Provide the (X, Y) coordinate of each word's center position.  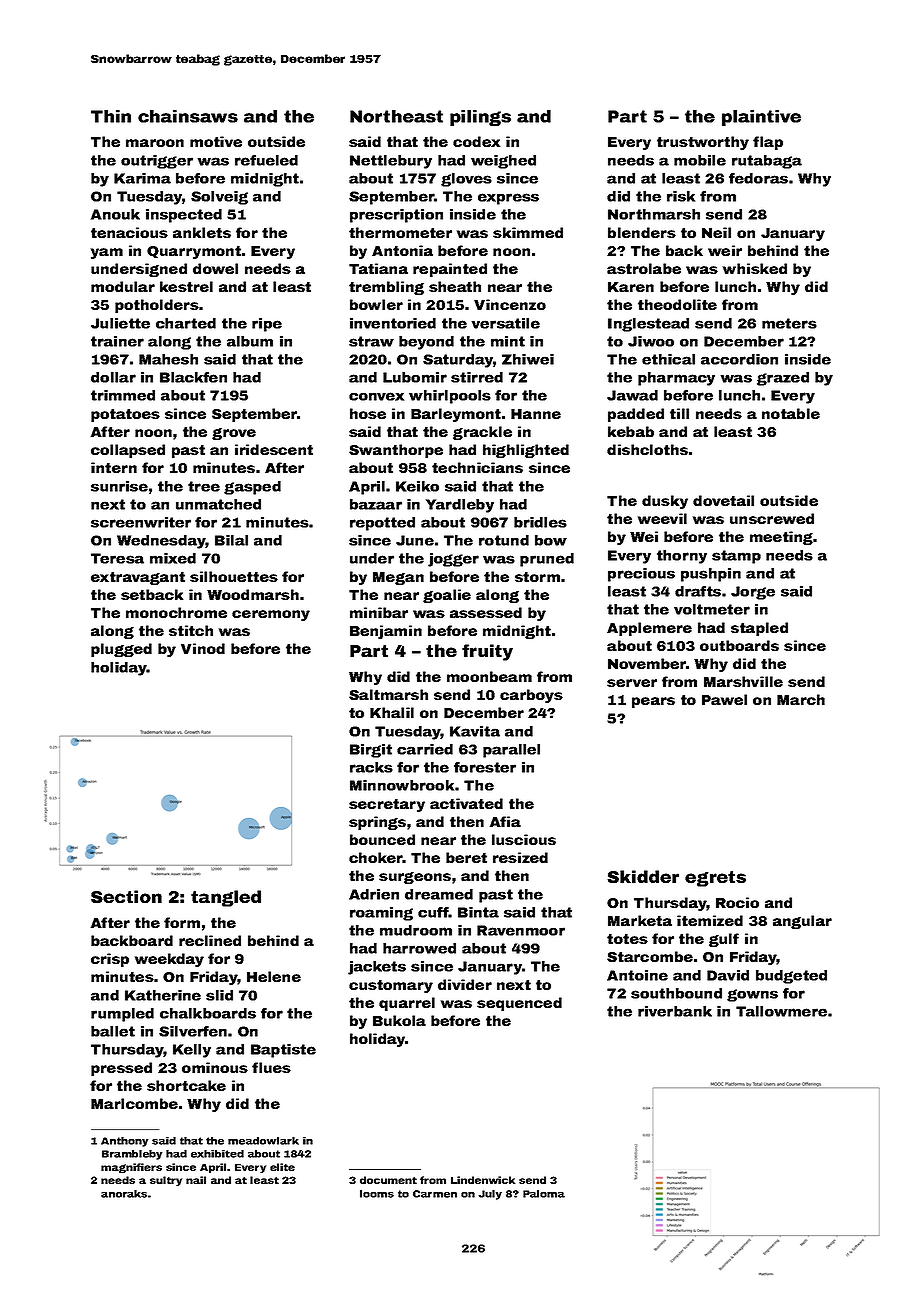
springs (377, 823)
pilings (480, 118)
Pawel (724, 699)
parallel (511, 751)
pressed (121, 1069)
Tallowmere (781, 1011)
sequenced (519, 1004)
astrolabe (644, 268)
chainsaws (188, 116)
